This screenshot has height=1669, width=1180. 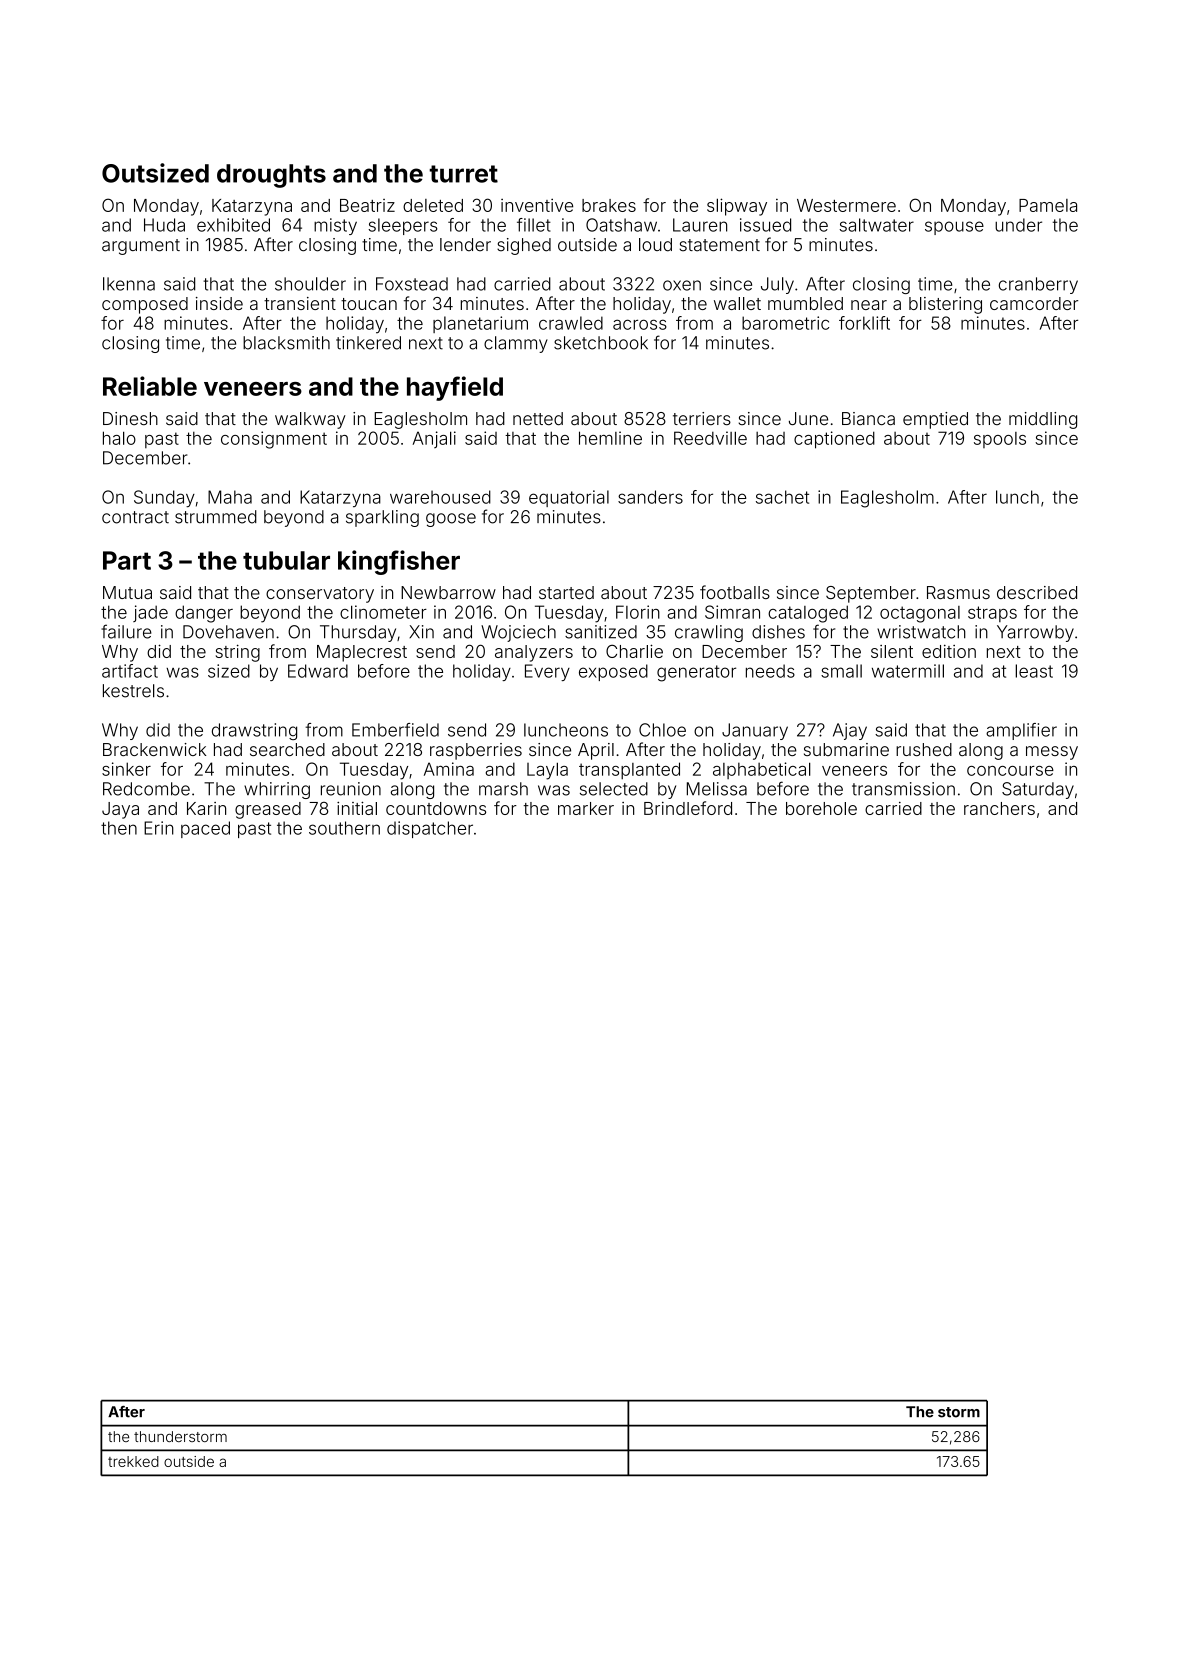 What do you see at coordinates (688, 808) in the screenshot?
I see `Brindleford` at bounding box center [688, 808].
